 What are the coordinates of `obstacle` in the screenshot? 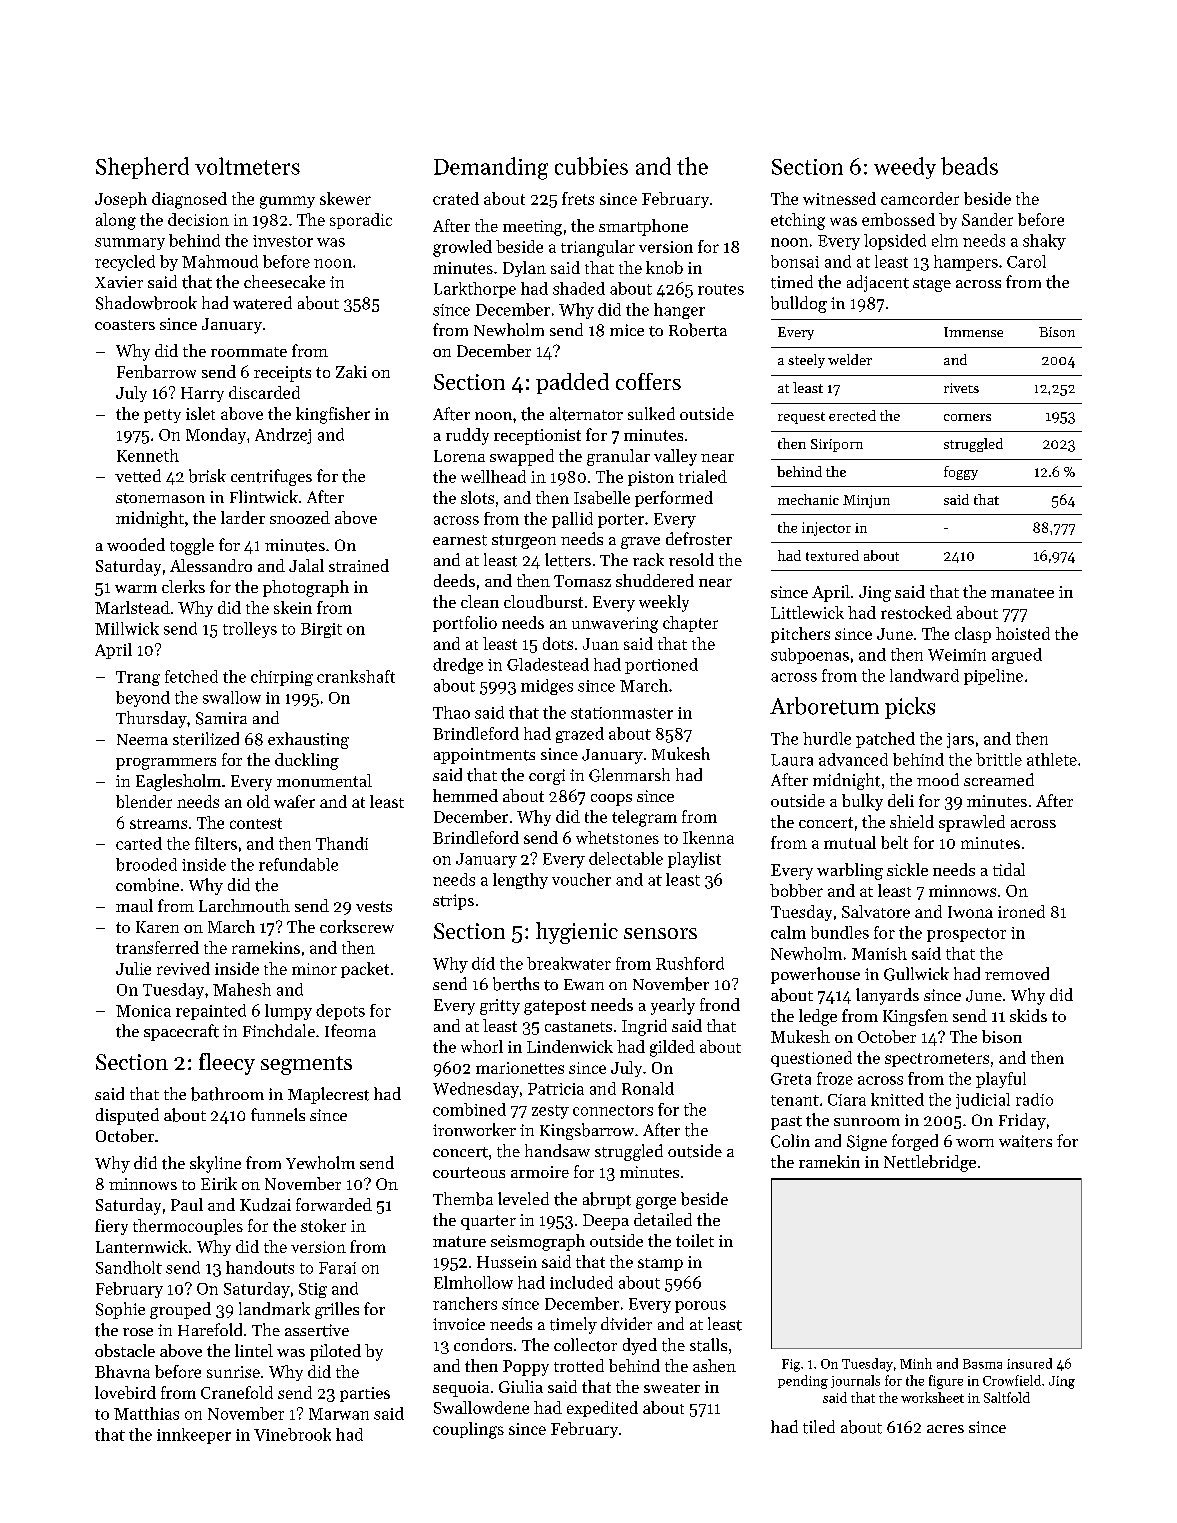 It's located at (125, 1350).
